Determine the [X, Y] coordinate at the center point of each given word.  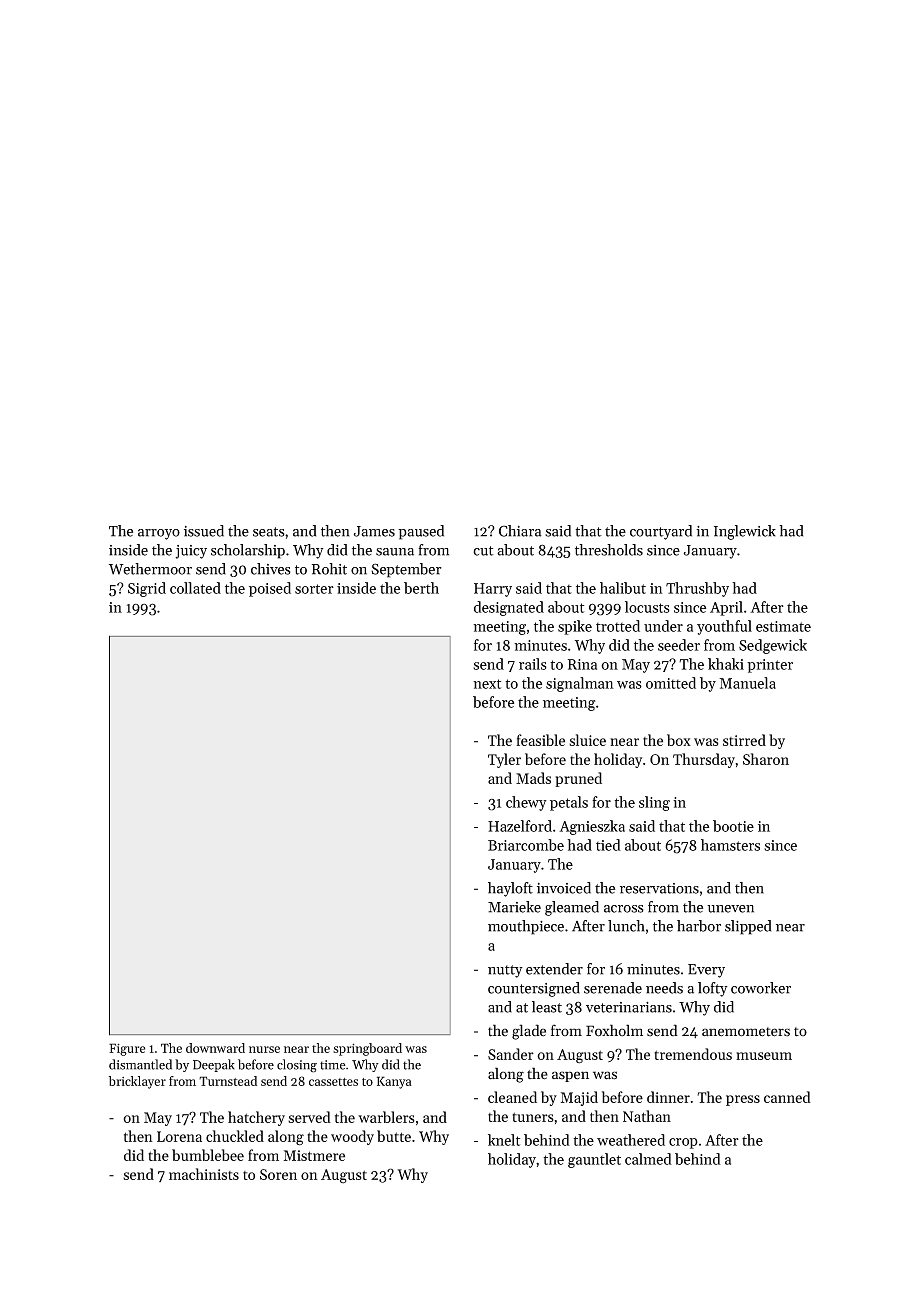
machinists [204, 1174]
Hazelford [520, 826]
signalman [580, 684]
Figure [127, 1049]
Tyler [504, 760]
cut [483, 551]
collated [195, 588]
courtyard [661, 532]
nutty [505, 971]
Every [706, 971]
